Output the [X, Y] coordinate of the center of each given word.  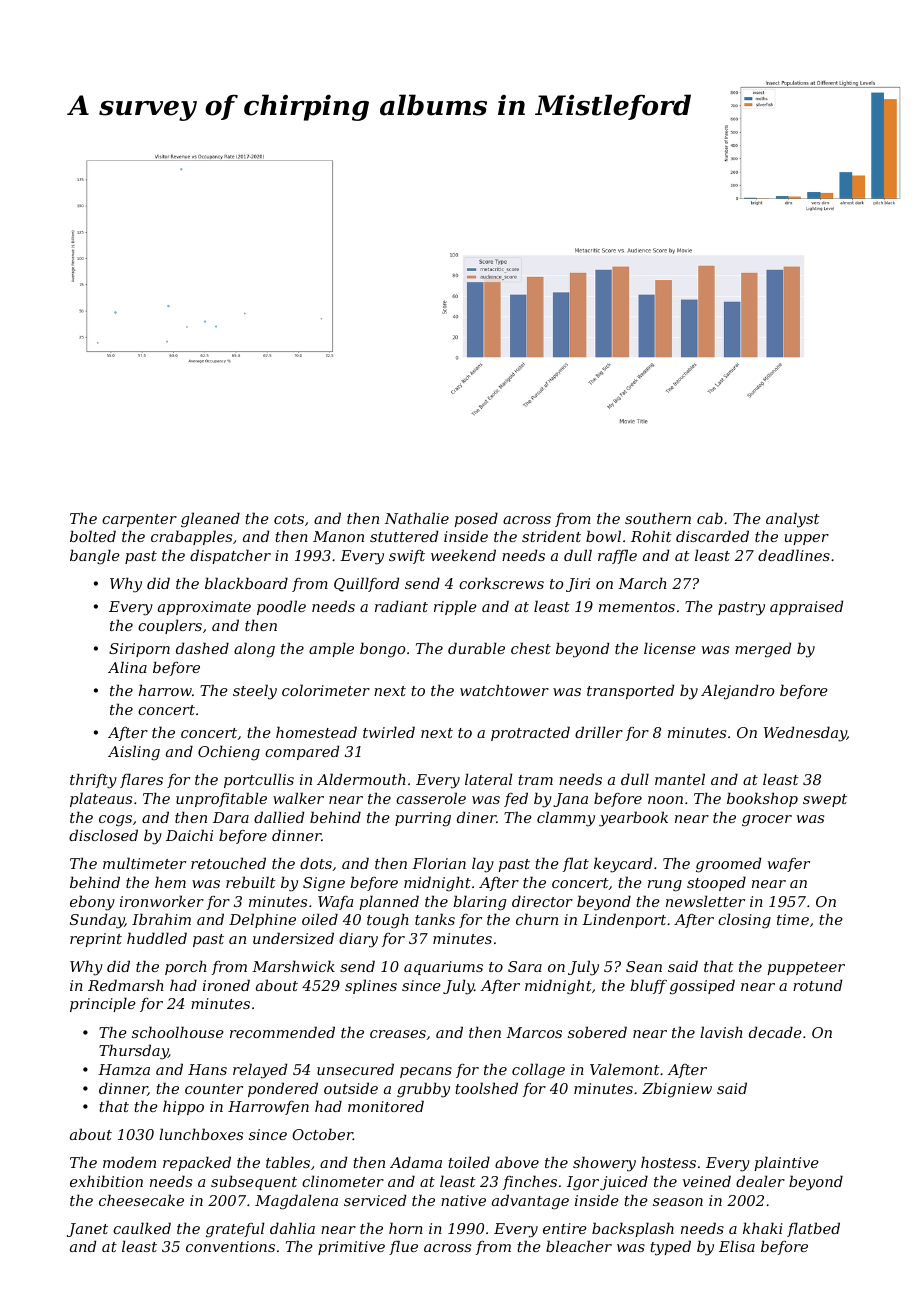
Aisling [134, 752]
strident [551, 536]
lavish [721, 1032]
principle [103, 1004]
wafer [789, 865]
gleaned [210, 520]
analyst [793, 520]
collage [538, 1071]
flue [403, 1247]
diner [476, 817]
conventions [230, 1246]
